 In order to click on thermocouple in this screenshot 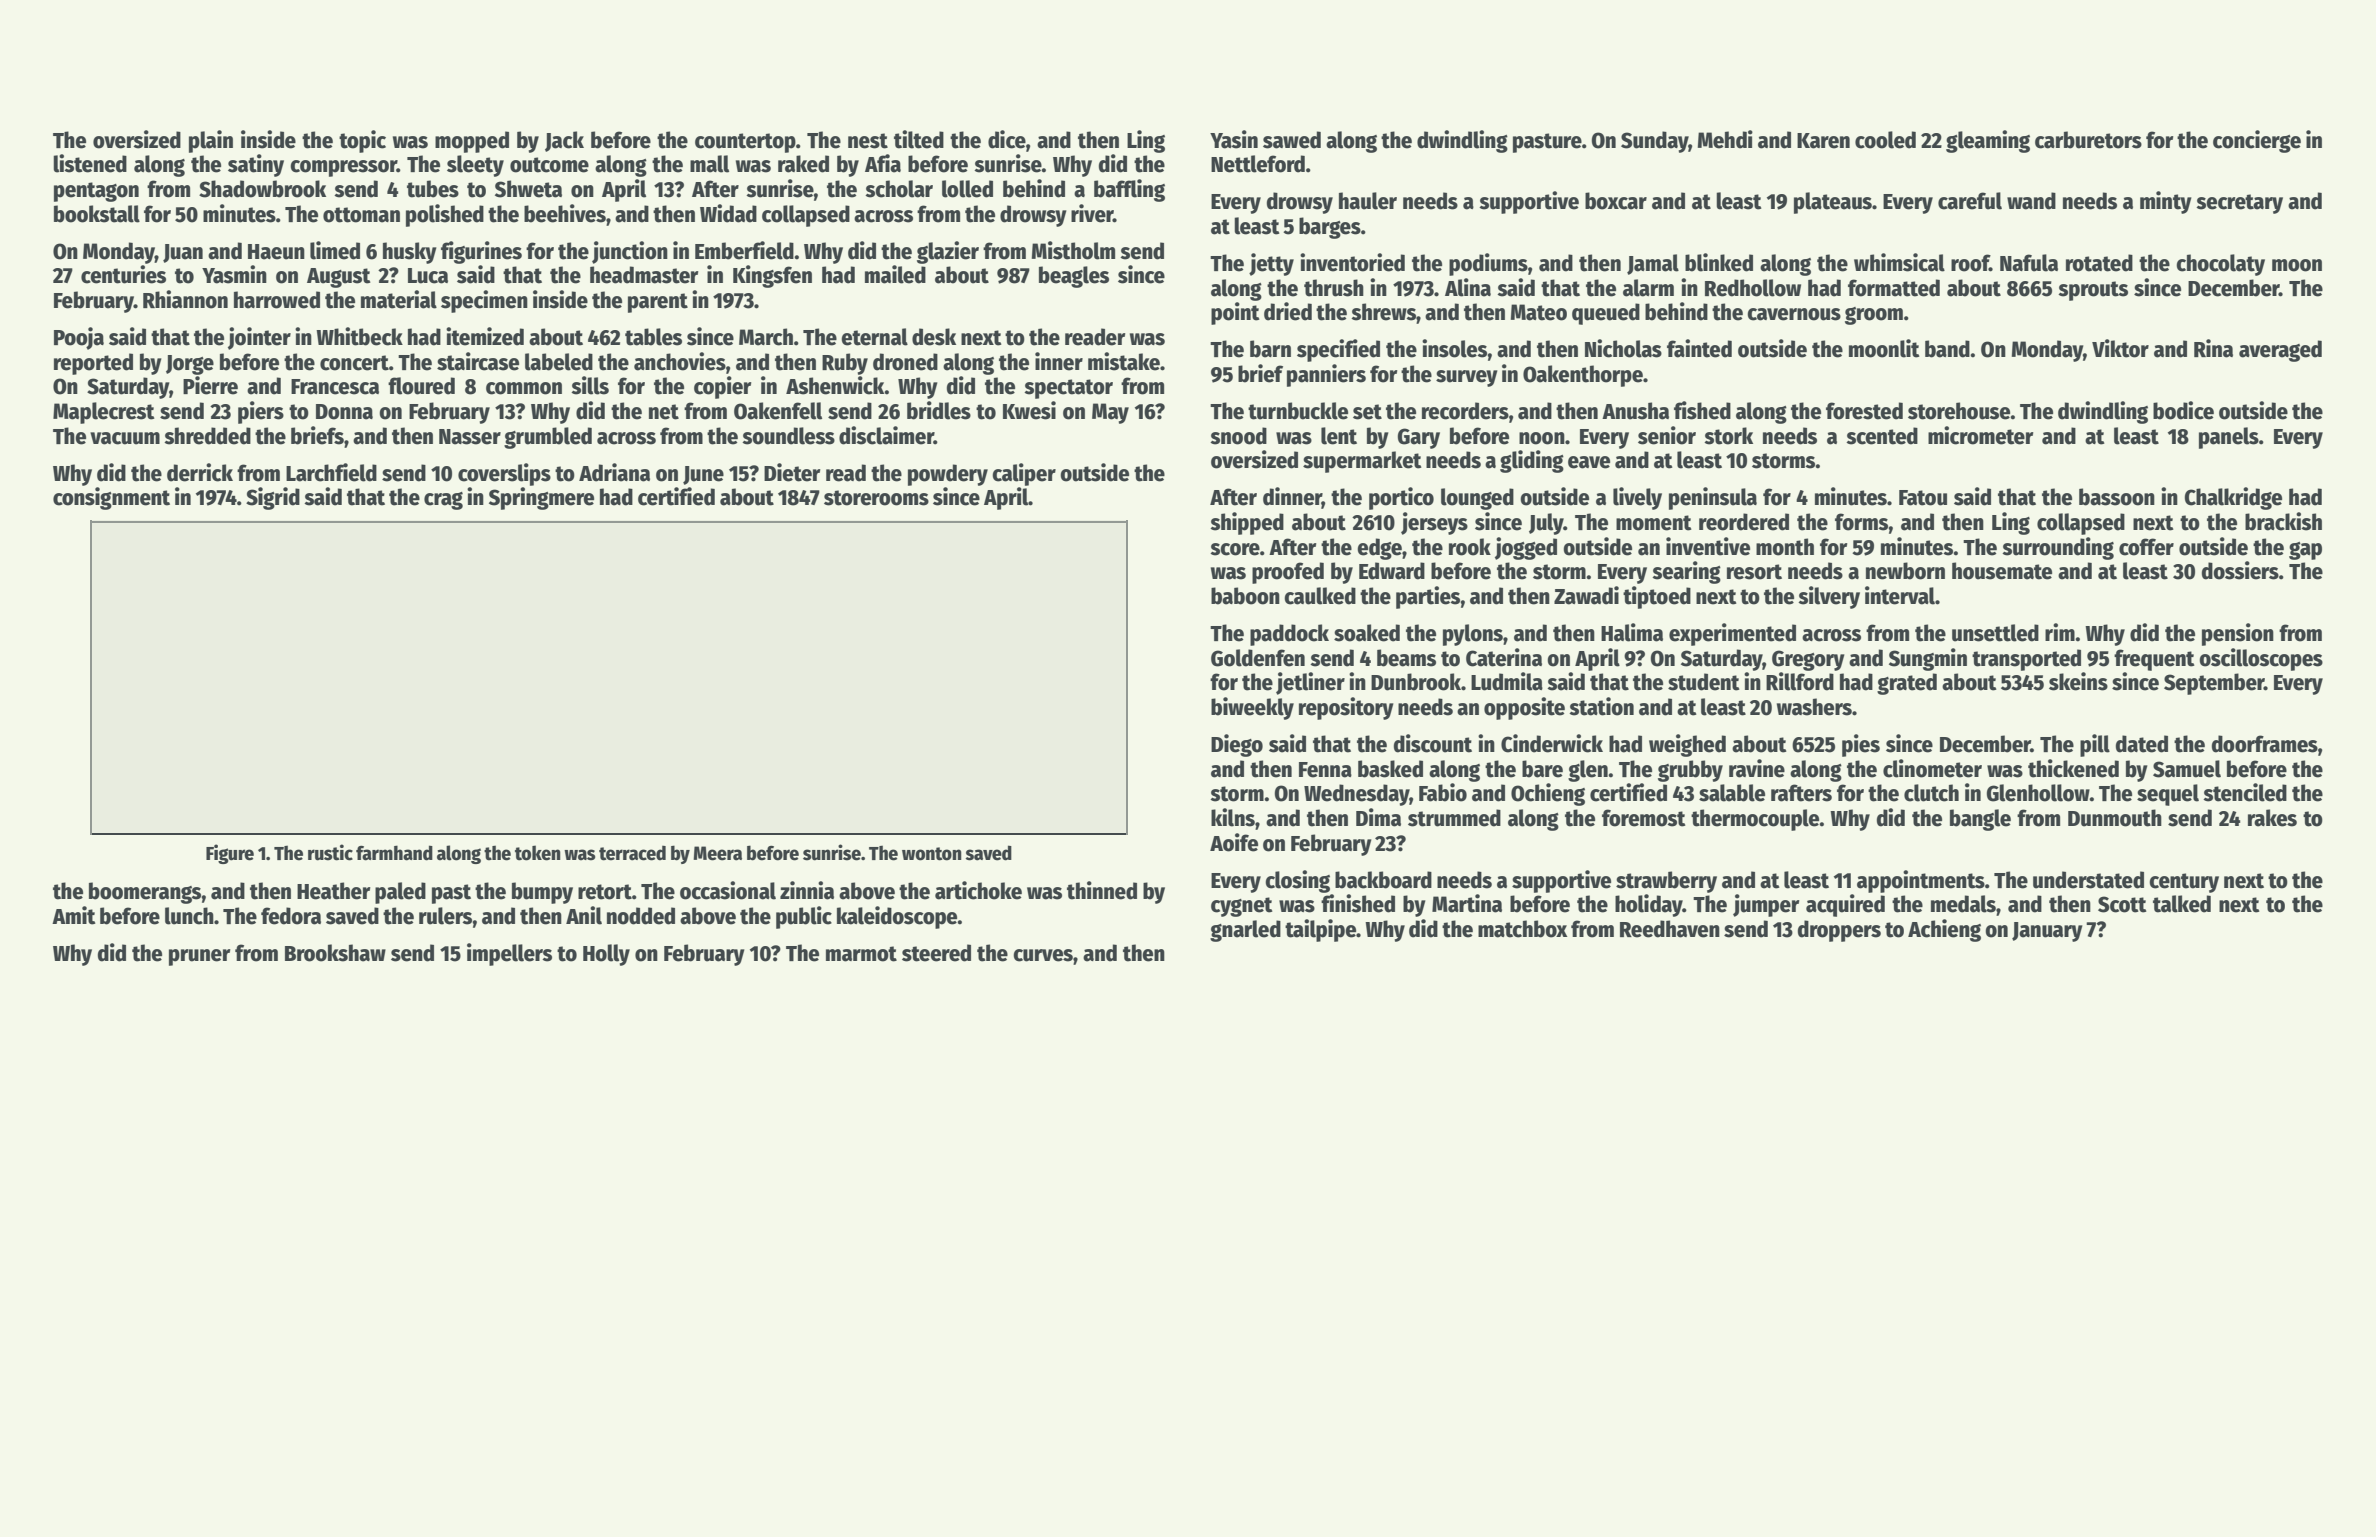, I will do `click(1755, 820)`.
